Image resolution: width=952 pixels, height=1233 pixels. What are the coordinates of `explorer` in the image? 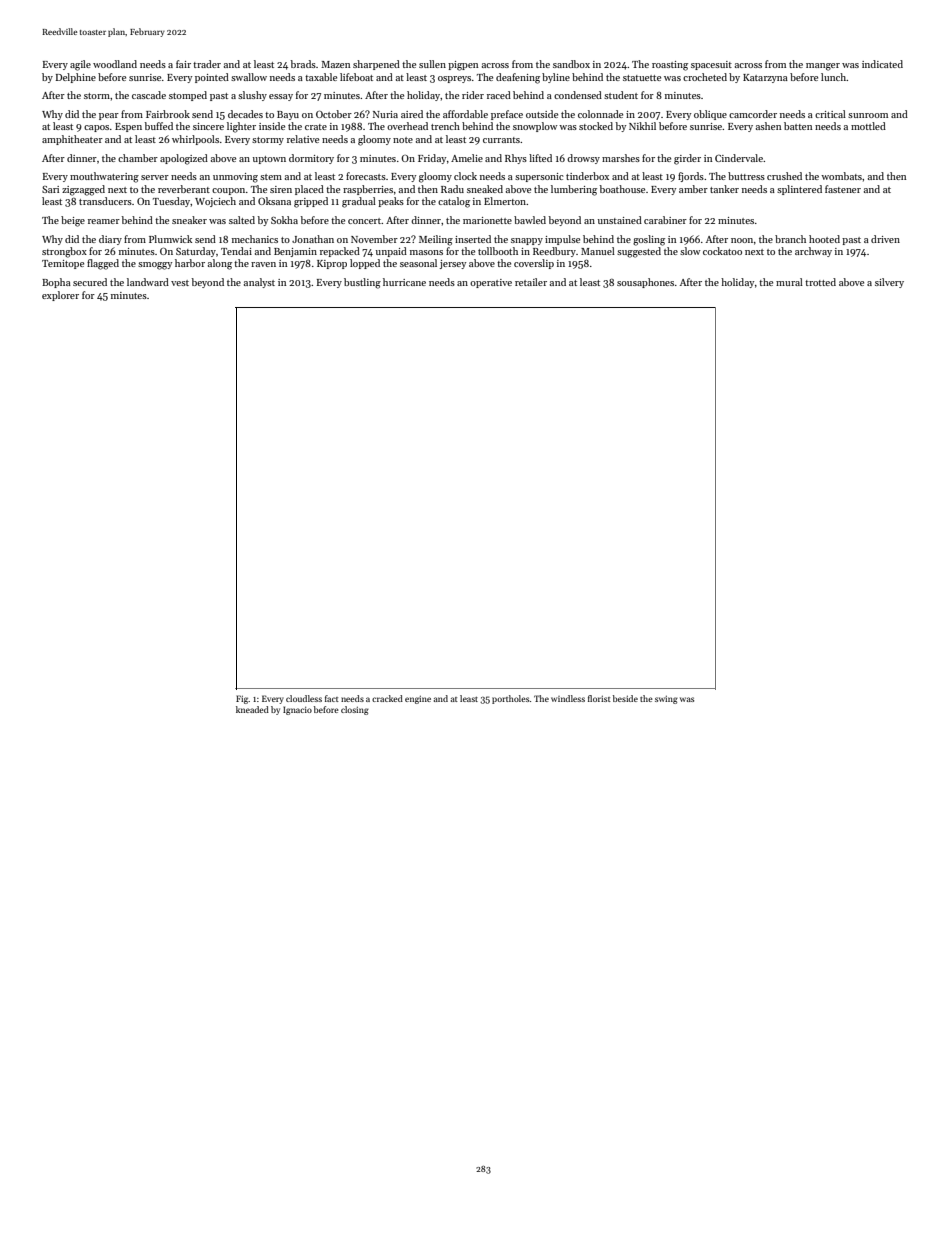 It's located at (60, 296).
